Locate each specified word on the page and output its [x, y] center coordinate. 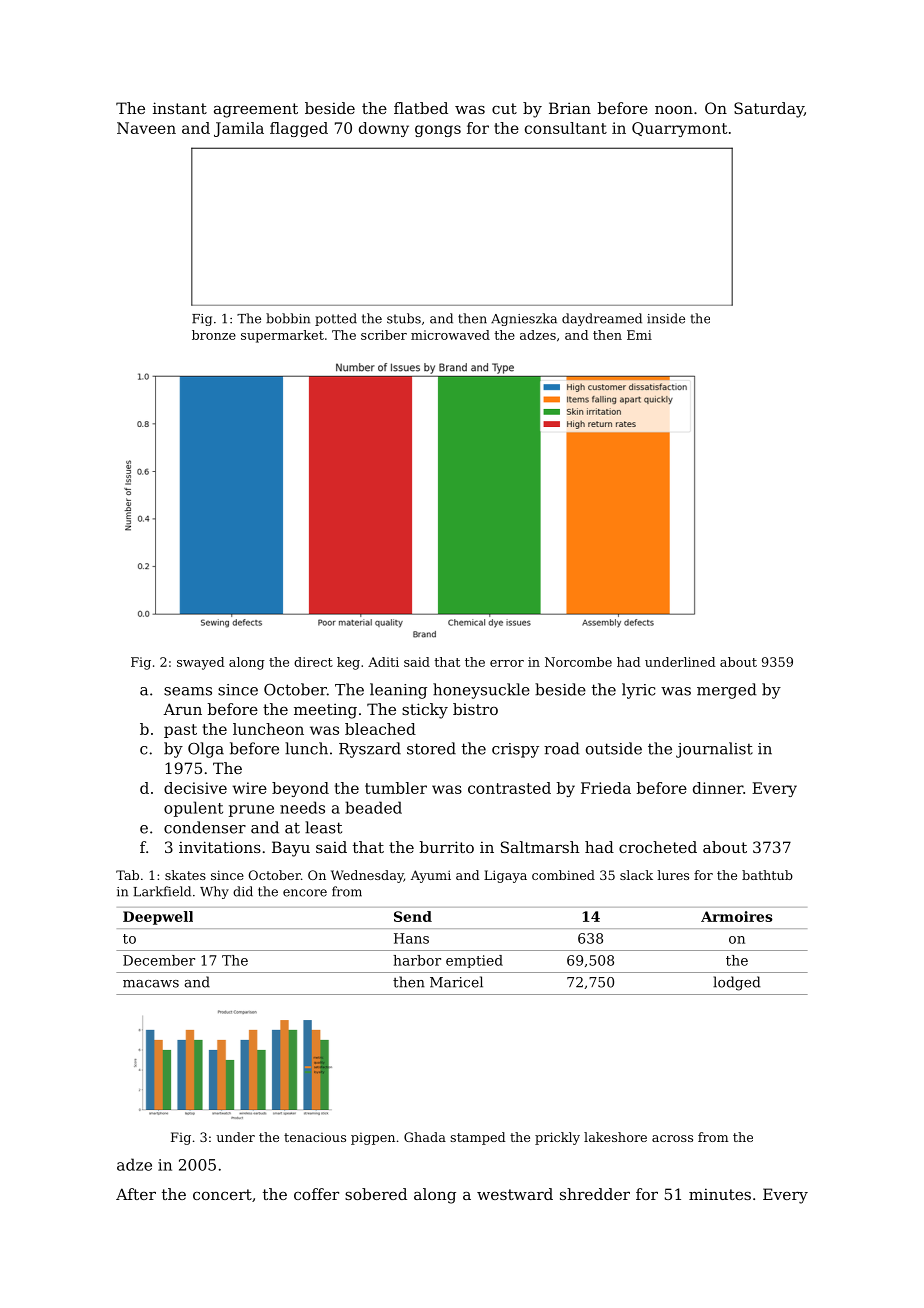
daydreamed [602, 319]
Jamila [239, 129]
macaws [151, 984]
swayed [201, 663]
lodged [736, 983]
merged [727, 691]
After [136, 1194]
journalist [714, 750]
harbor [417, 960]
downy [384, 129]
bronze [214, 335]
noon [674, 109]
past [180, 731]
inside [666, 318]
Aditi [383, 662]
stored [431, 748]
